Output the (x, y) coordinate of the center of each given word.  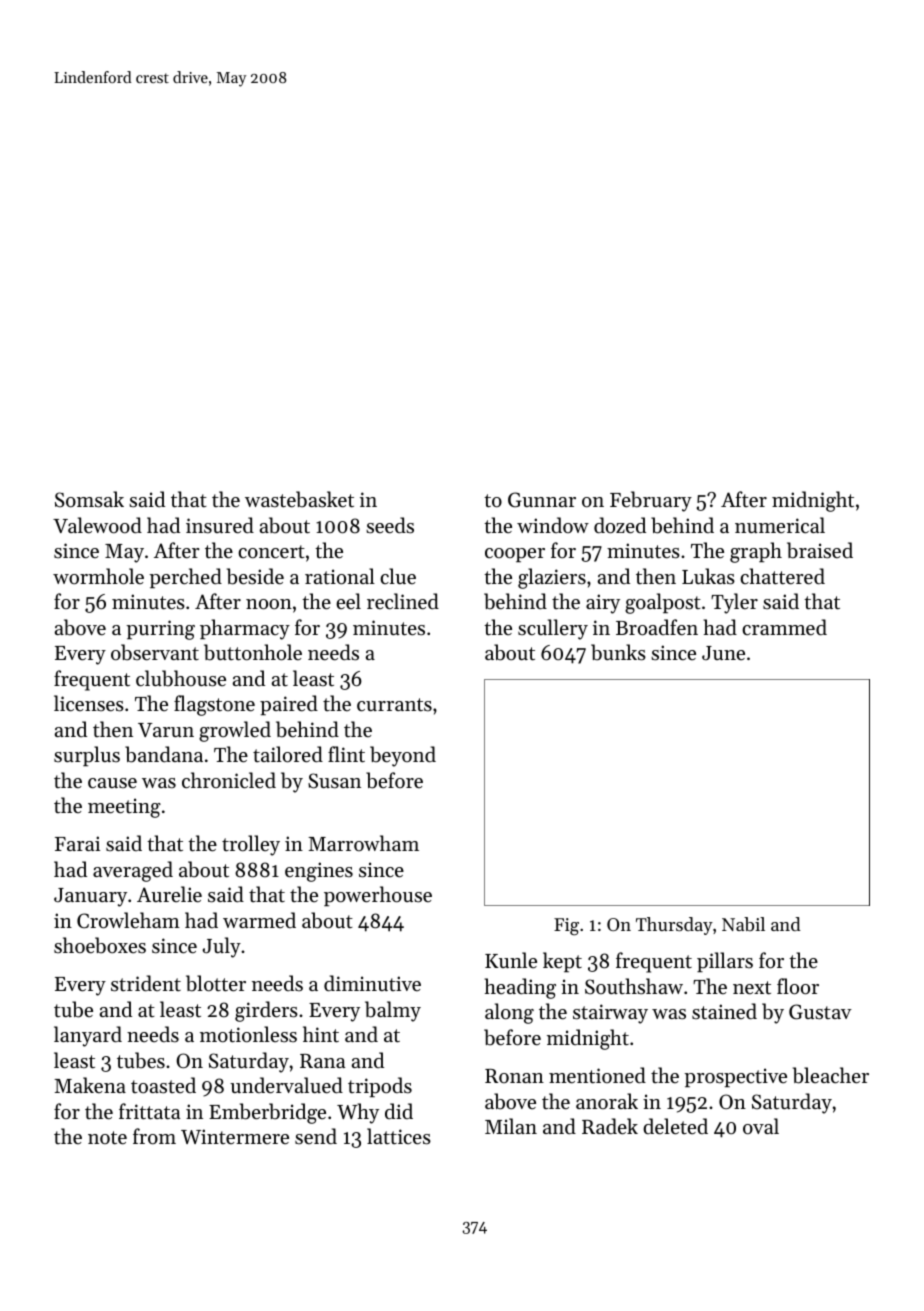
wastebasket (299, 499)
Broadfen (657, 627)
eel (348, 601)
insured (220, 525)
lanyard (88, 1036)
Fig (566, 927)
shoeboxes (100, 945)
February (651, 501)
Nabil (743, 924)
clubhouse (181, 678)
